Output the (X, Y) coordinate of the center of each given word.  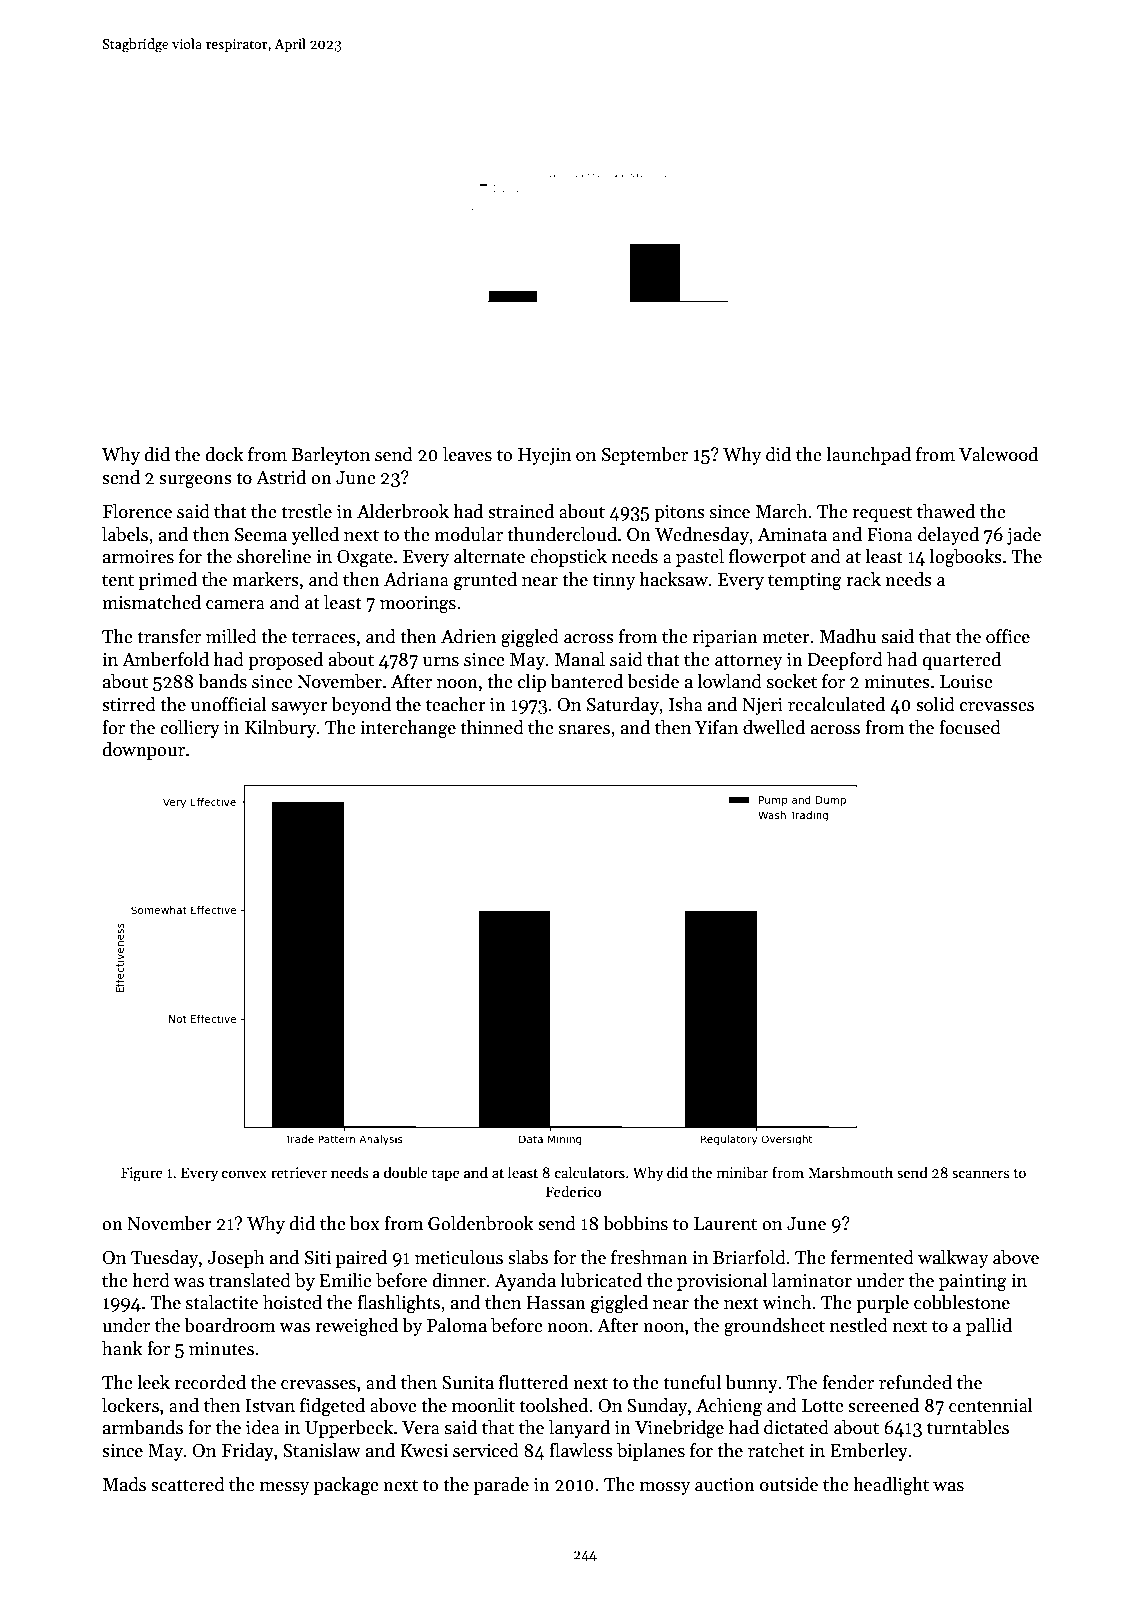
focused (970, 727)
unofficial (229, 704)
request (882, 514)
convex (244, 1174)
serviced (486, 1450)
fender (848, 1382)
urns (441, 662)
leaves (467, 454)
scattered (188, 1484)
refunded (915, 1382)
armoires (138, 557)
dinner (459, 1280)
